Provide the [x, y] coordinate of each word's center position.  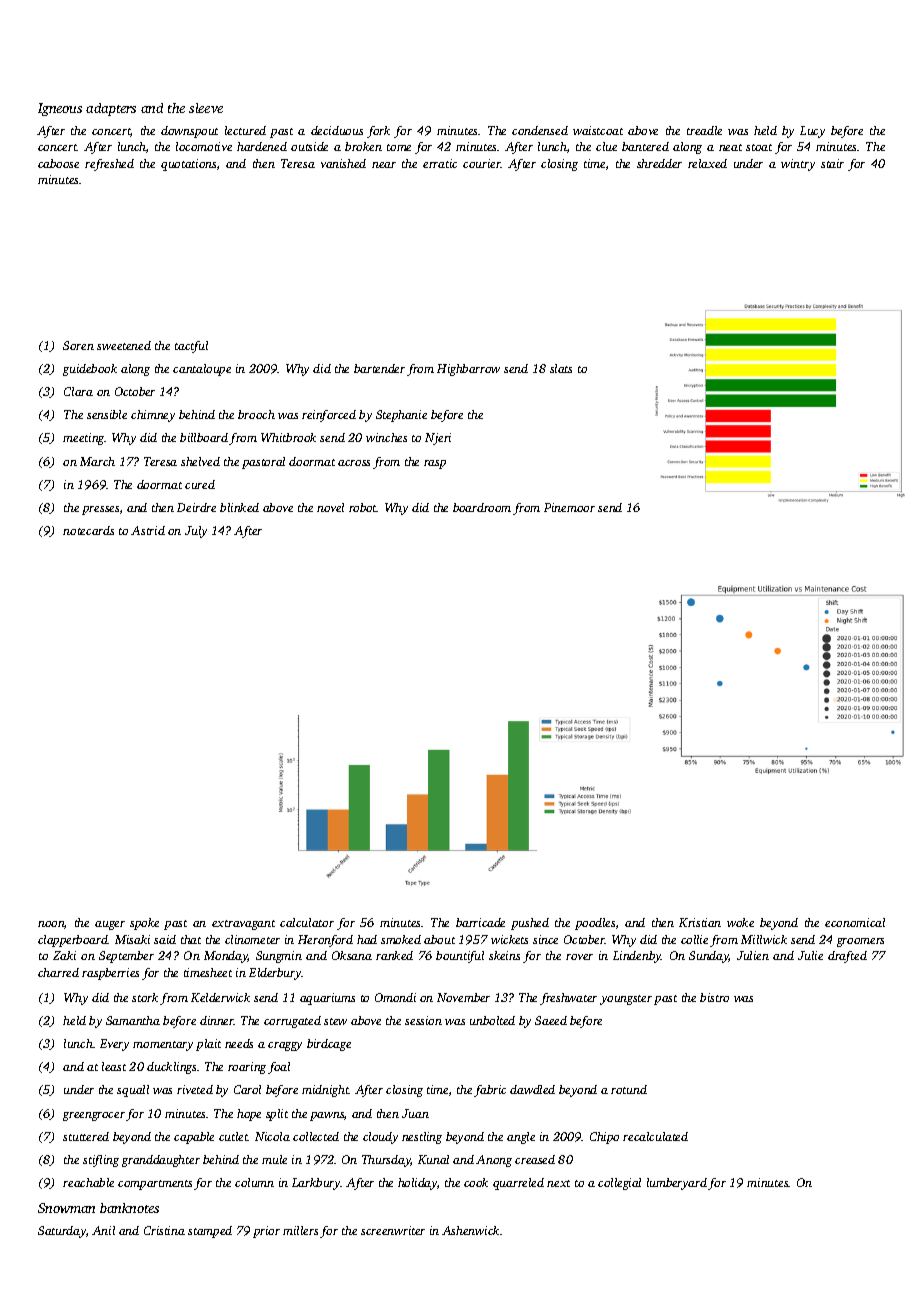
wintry [798, 165]
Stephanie [401, 416]
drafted [847, 957]
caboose [58, 163]
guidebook [90, 370]
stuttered [86, 1136]
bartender [379, 368]
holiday [417, 1184]
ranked [394, 955]
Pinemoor [569, 507]
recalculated [655, 1136]
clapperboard [73, 941]
